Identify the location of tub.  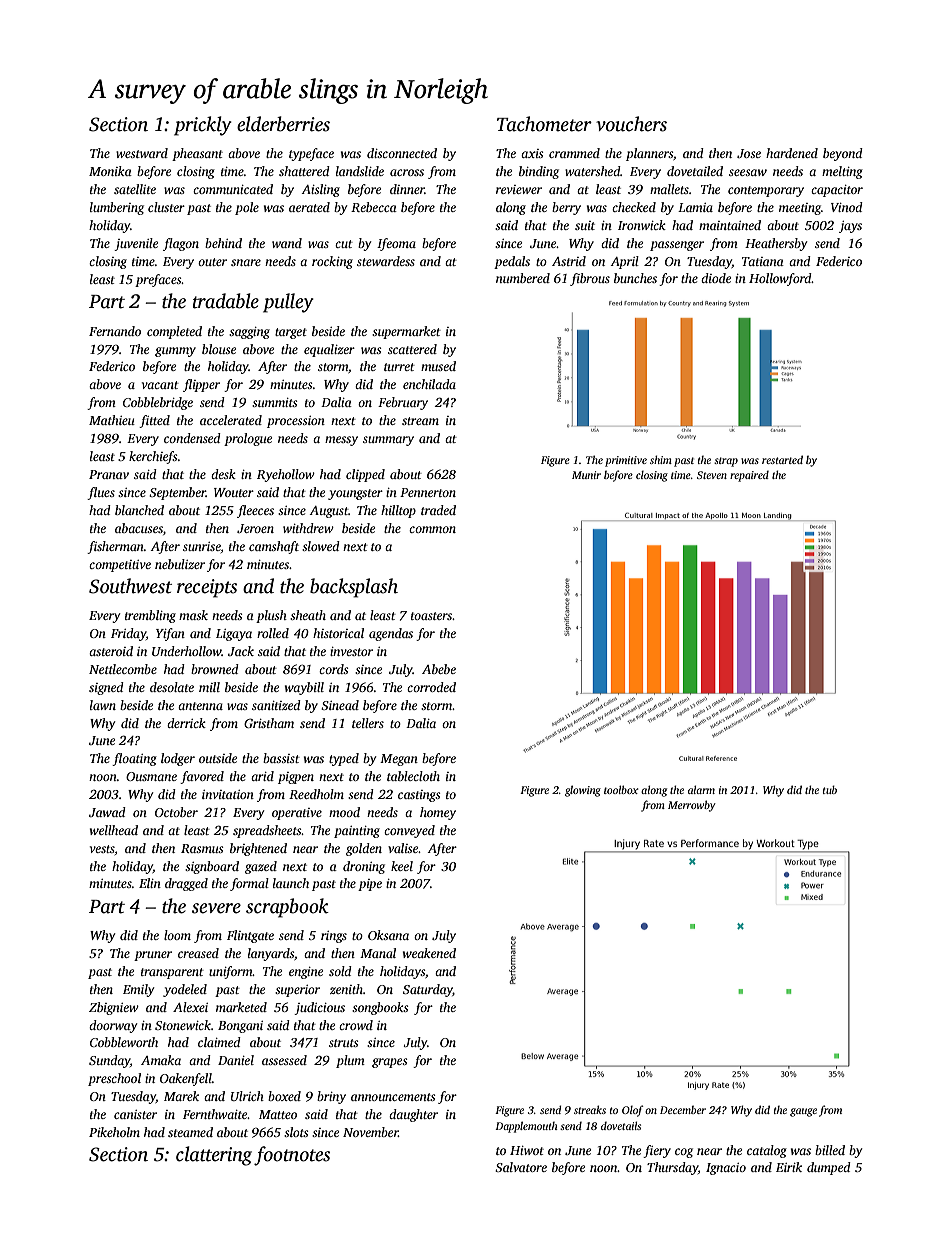
(830, 789).
